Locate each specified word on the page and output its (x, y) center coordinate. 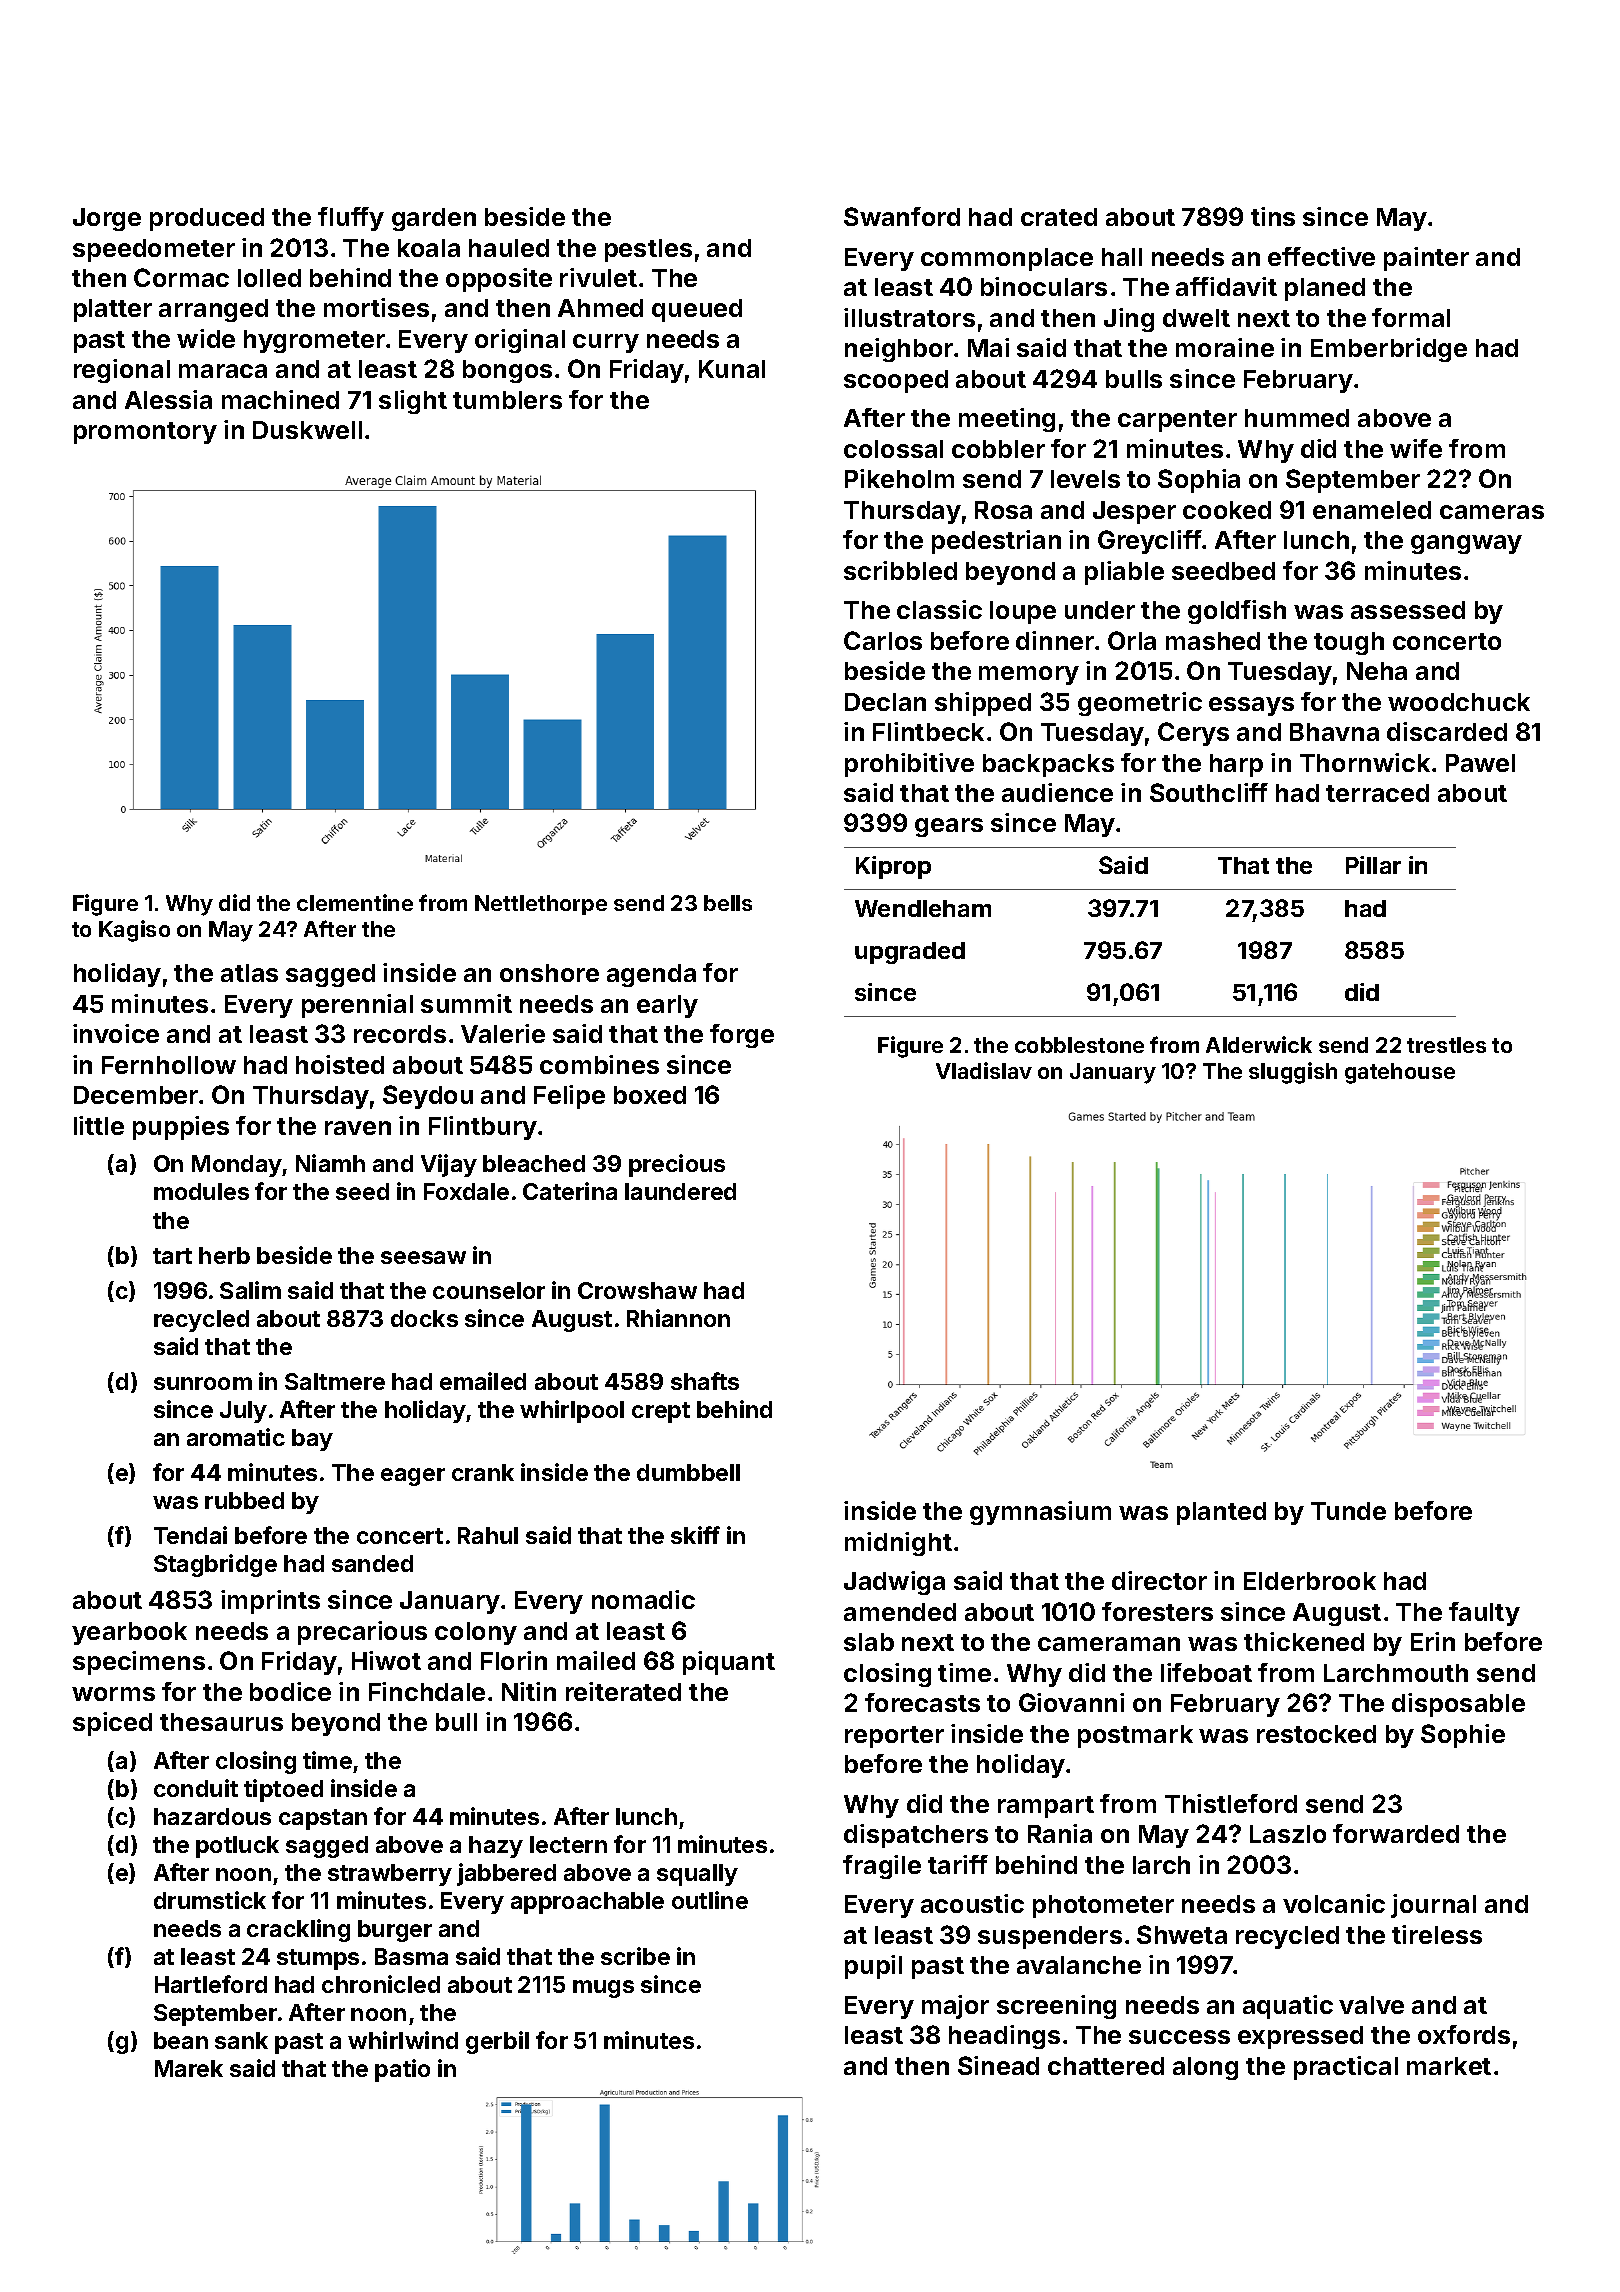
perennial (357, 1006)
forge (742, 1036)
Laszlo (1288, 1834)
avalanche (1079, 1965)
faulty (1484, 1614)
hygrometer (314, 341)
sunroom (203, 1383)
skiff (695, 1535)
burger (395, 1931)
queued (697, 310)
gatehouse (1400, 1073)
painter (1426, 259)
